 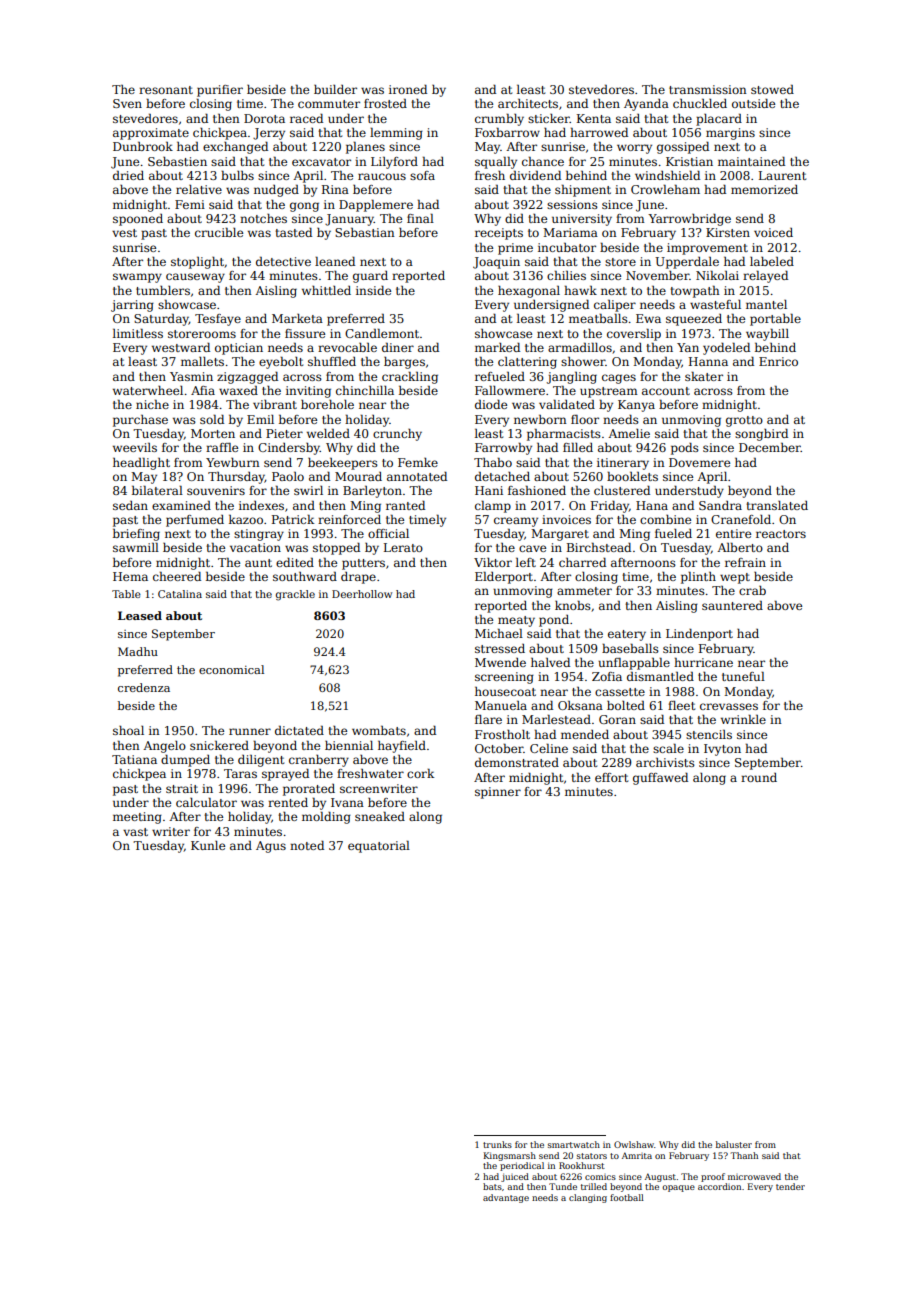 I want to click on snickered, so click(x=219, y=745).
